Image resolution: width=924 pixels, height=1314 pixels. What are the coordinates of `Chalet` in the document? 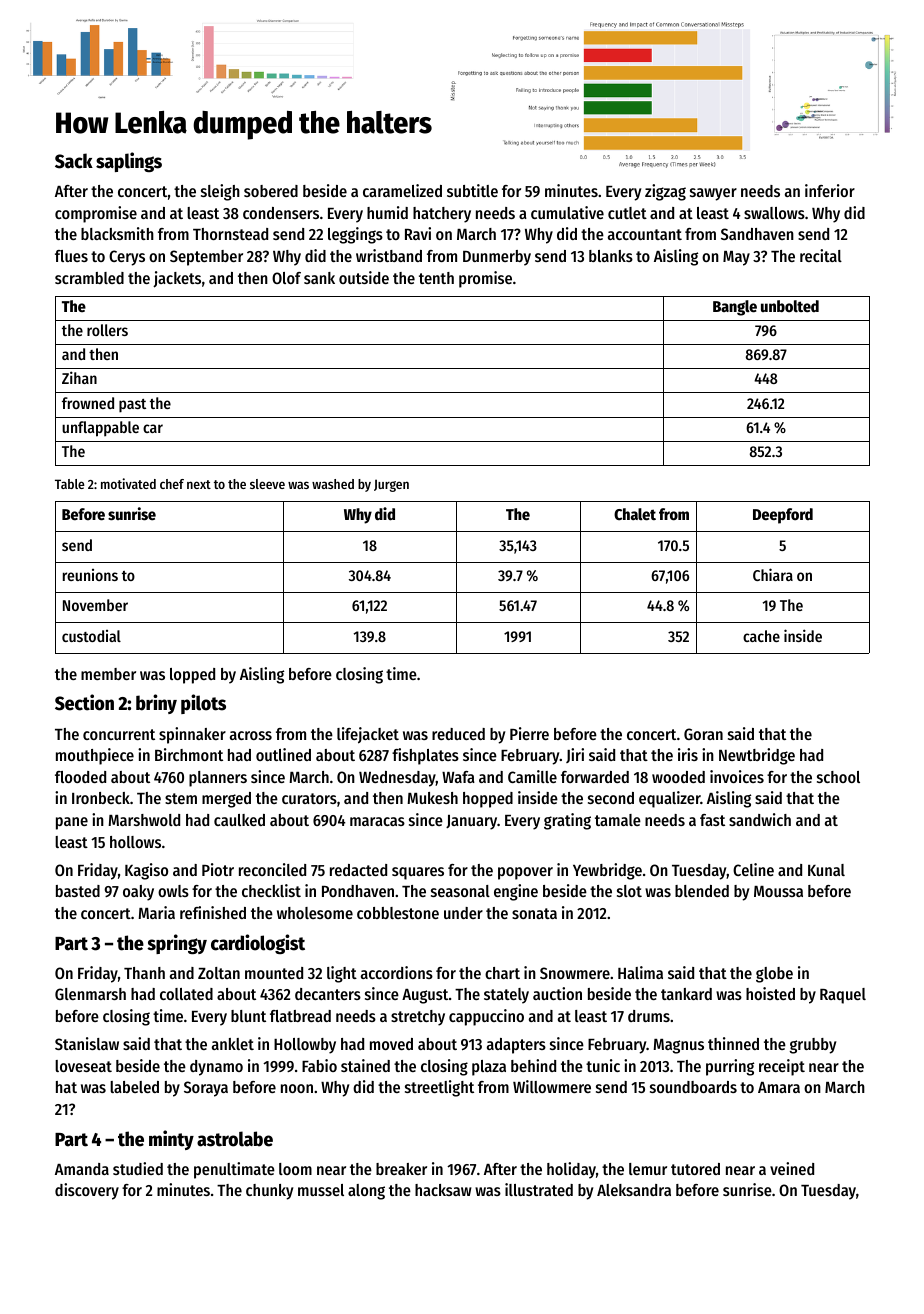 It's located at (635, 514).
